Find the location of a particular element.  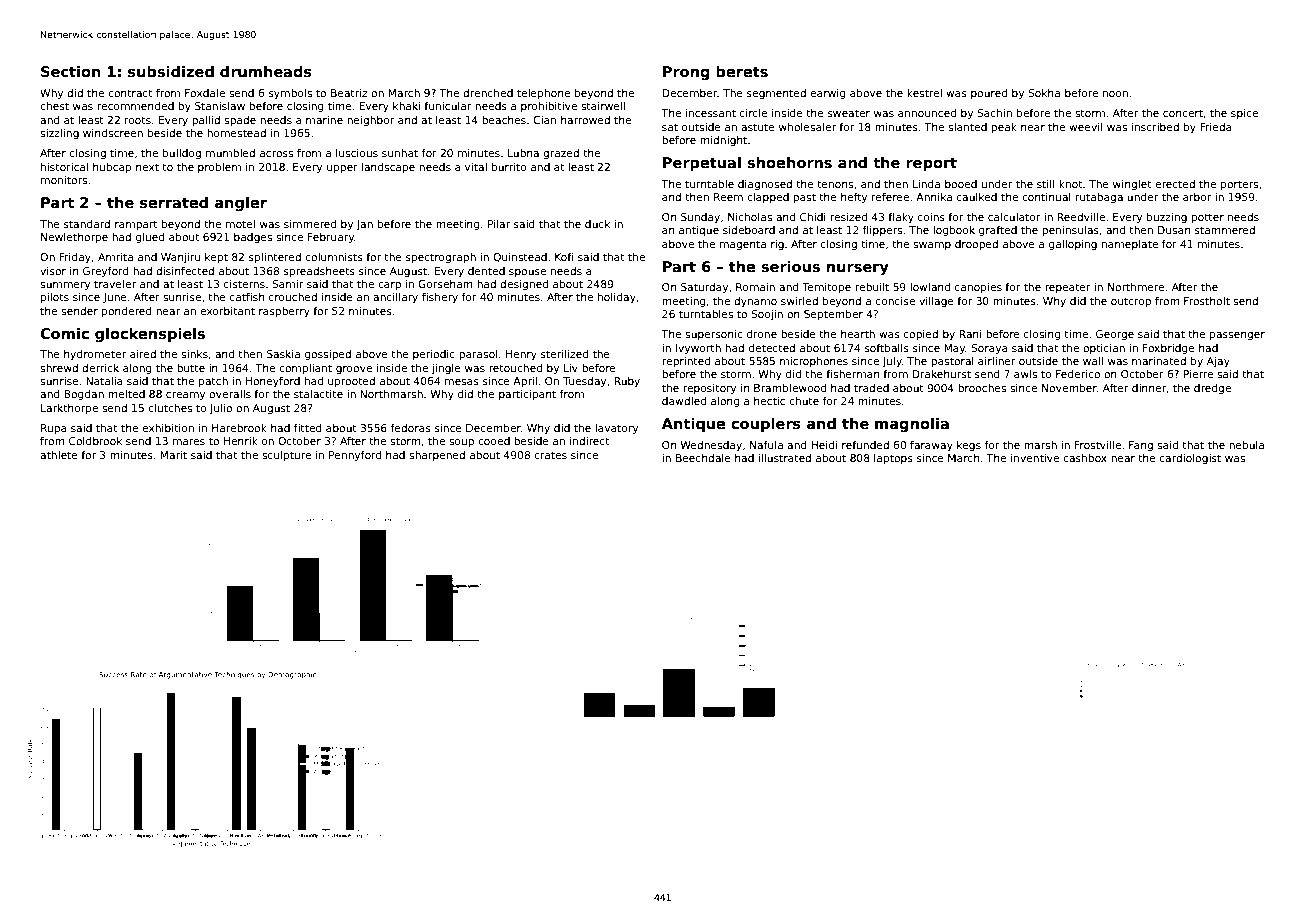

Prong is located at coordinates (686, 73).
